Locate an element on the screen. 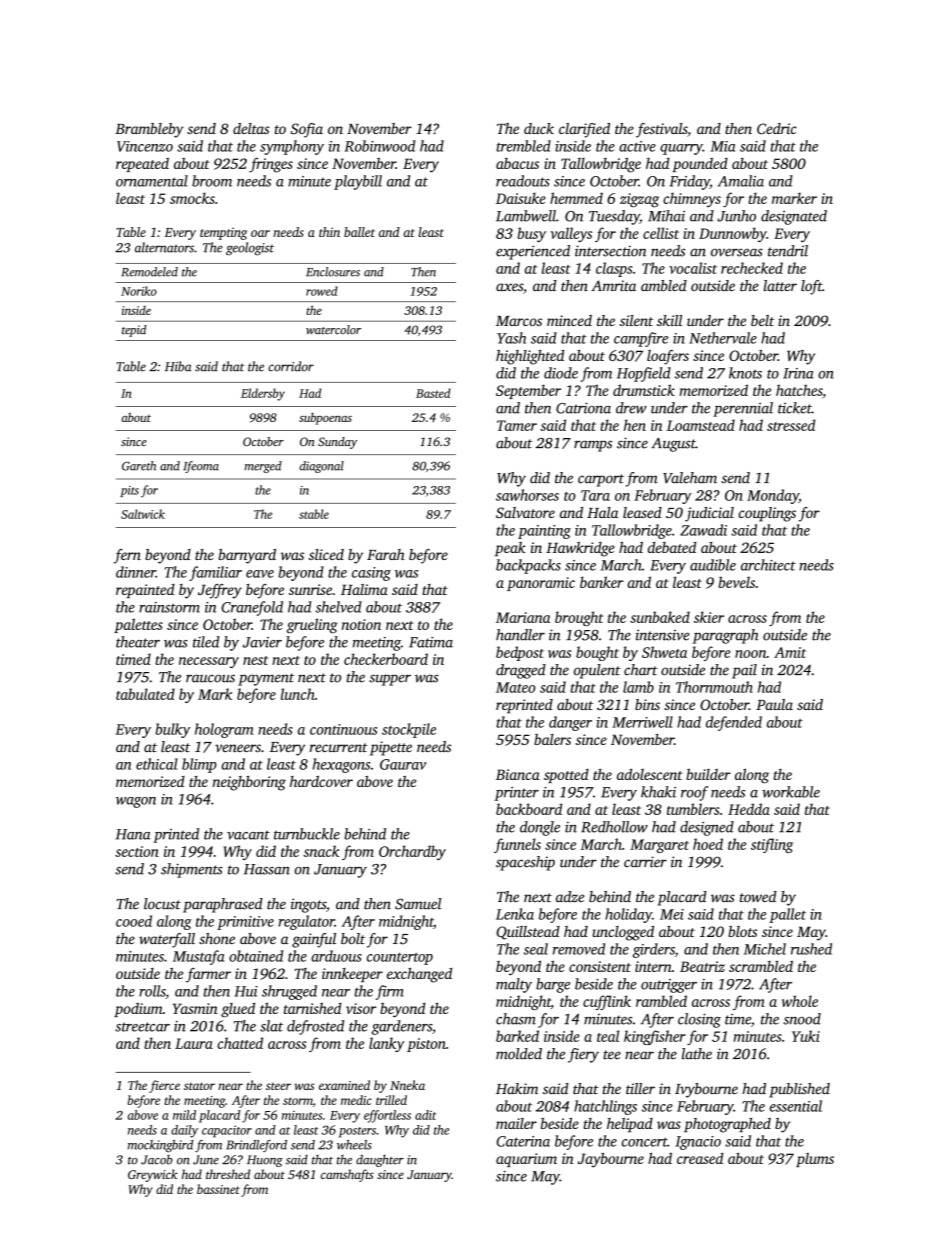  Hiba is located at coordinates (178, 366).
